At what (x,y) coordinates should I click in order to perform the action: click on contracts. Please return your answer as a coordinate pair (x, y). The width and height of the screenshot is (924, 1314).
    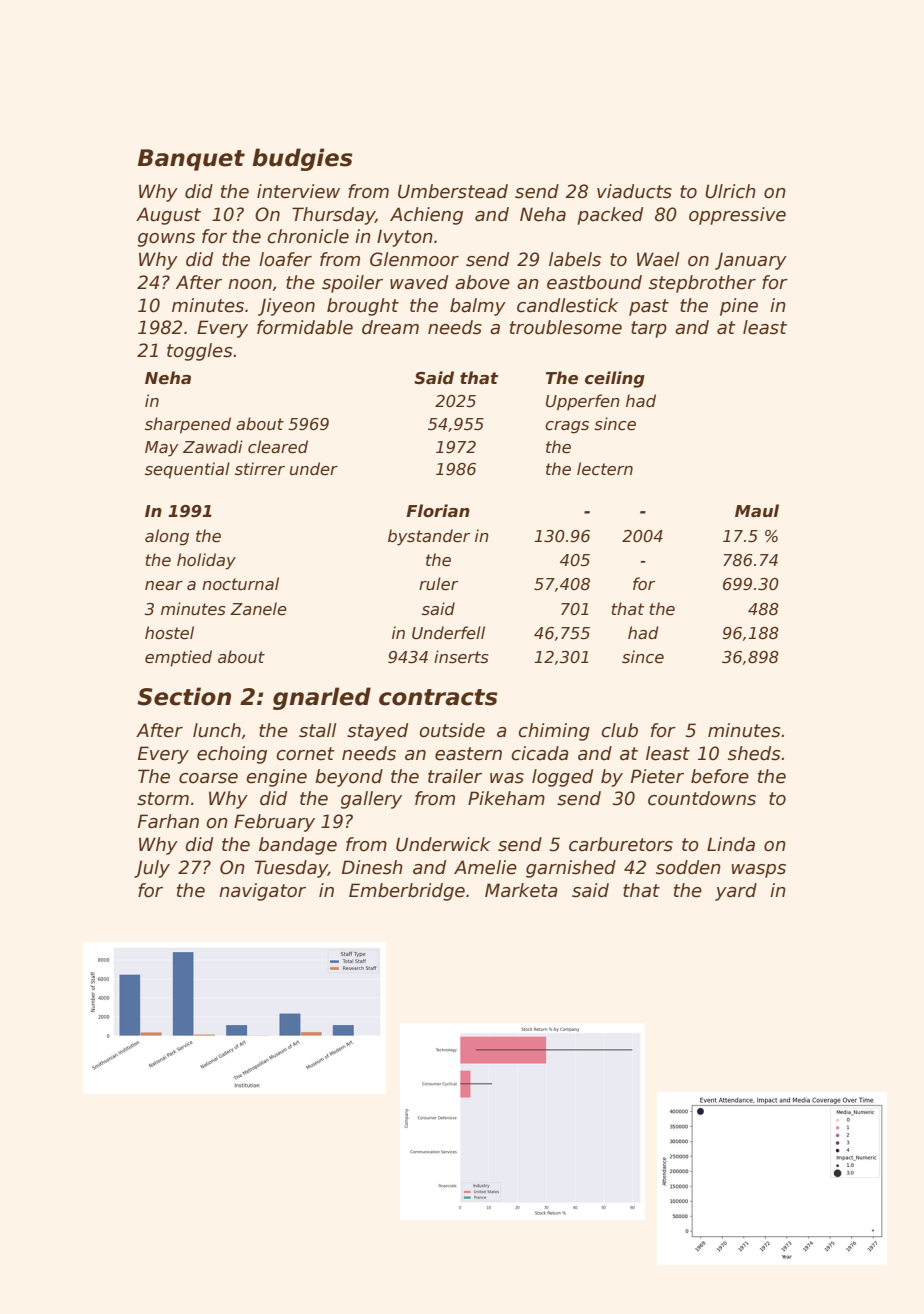
    Looking at the image, I should click on (438, 697).
